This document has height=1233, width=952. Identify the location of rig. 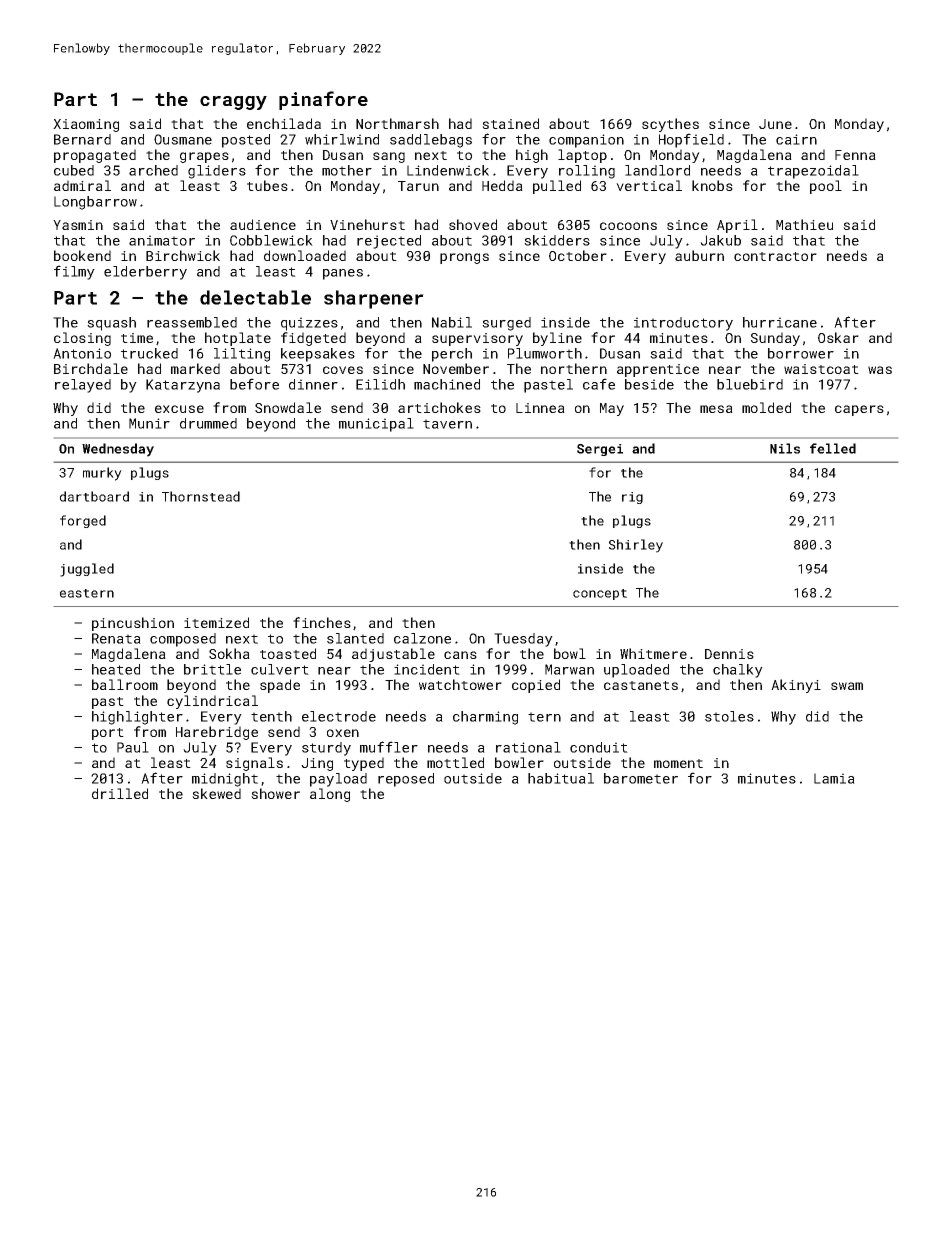
(632, 498).
